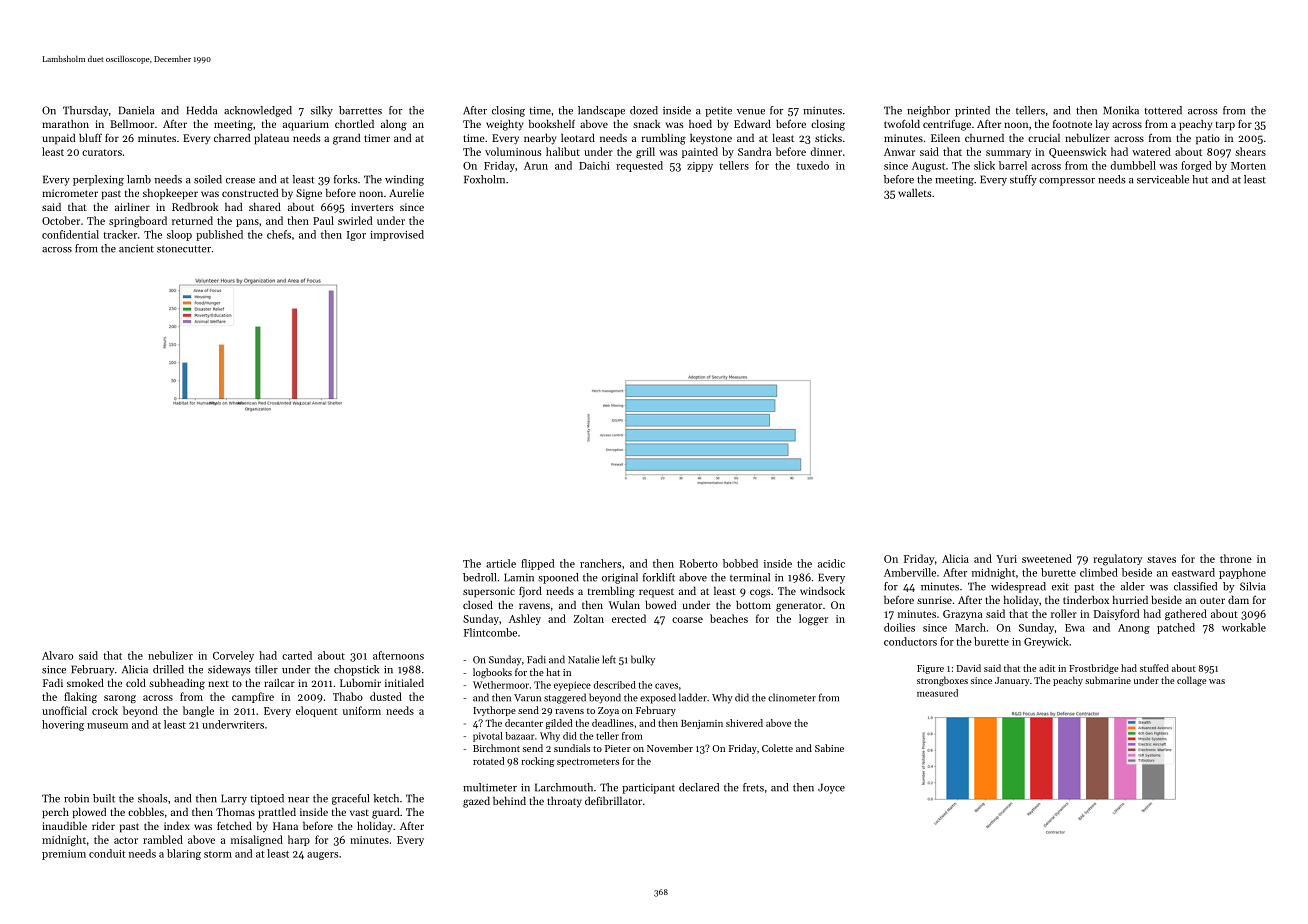  I want to click on tottered, so click(1163, 110).
